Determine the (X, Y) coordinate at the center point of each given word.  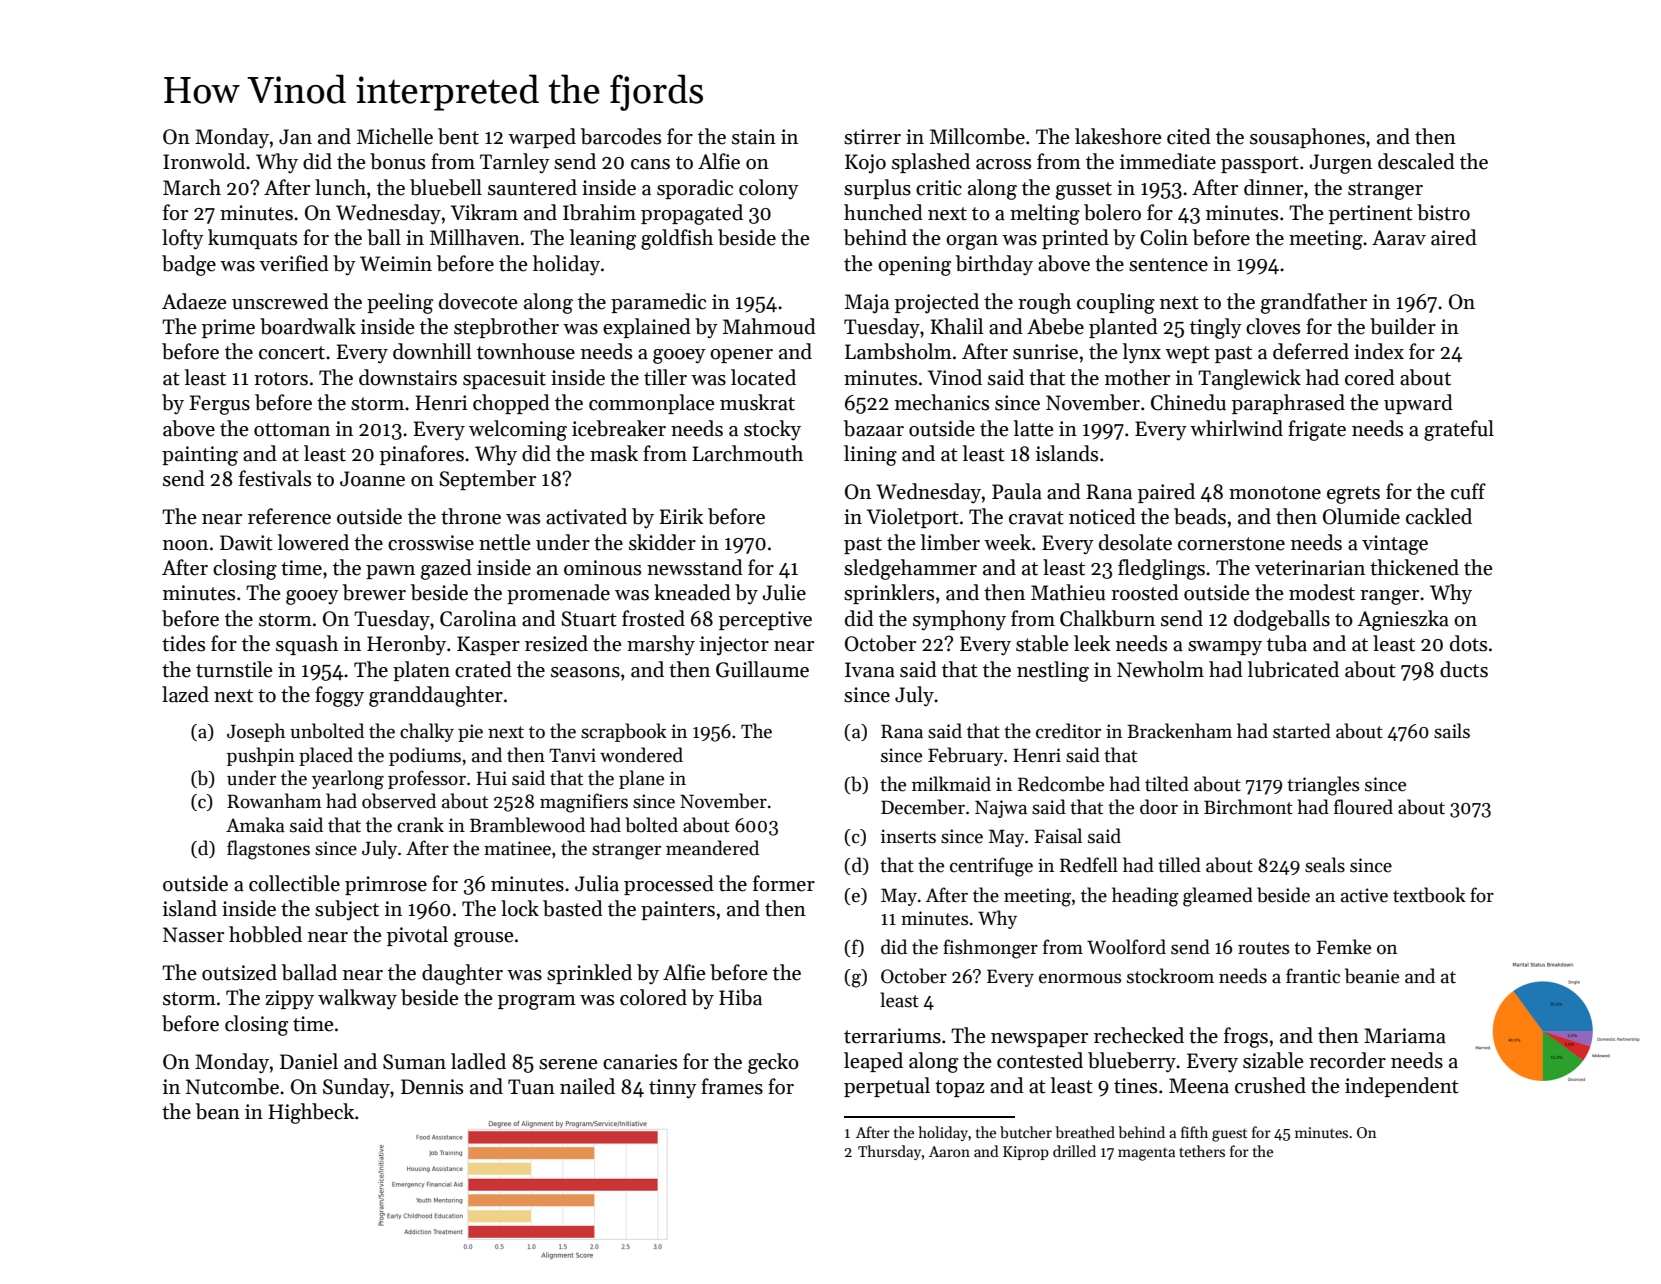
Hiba (740, 997)
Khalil (956, 326)
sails (1452, 731)
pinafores (422, 455)
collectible (294, 883)
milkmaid (951, 784)
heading (1145, 897)
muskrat (757, 402)
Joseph (256, 732)
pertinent (1371, 214)
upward (1418, 404)
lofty (183, 239)
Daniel (309, 1061)
